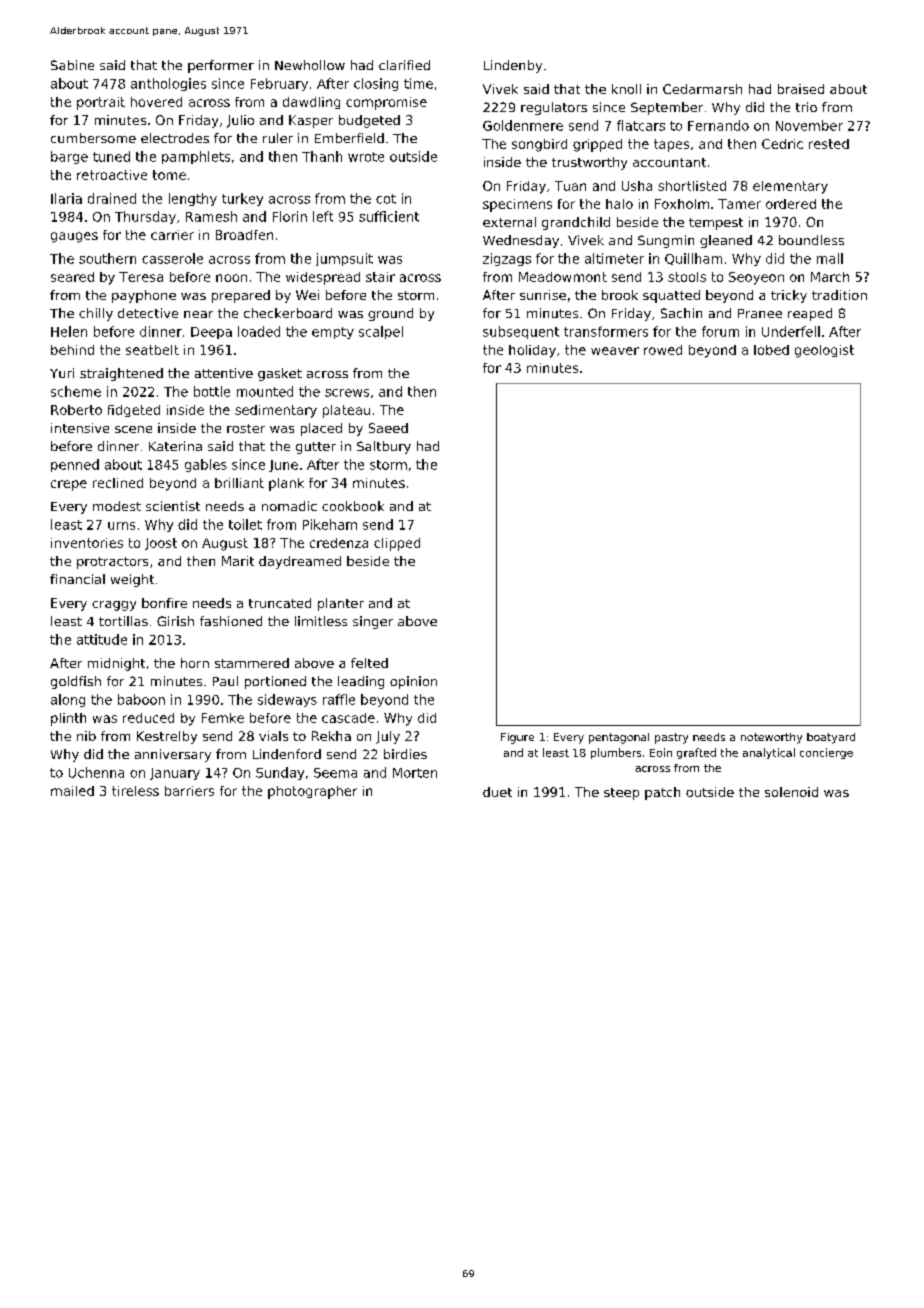  I want to click on knoll, so click(626, 89).
